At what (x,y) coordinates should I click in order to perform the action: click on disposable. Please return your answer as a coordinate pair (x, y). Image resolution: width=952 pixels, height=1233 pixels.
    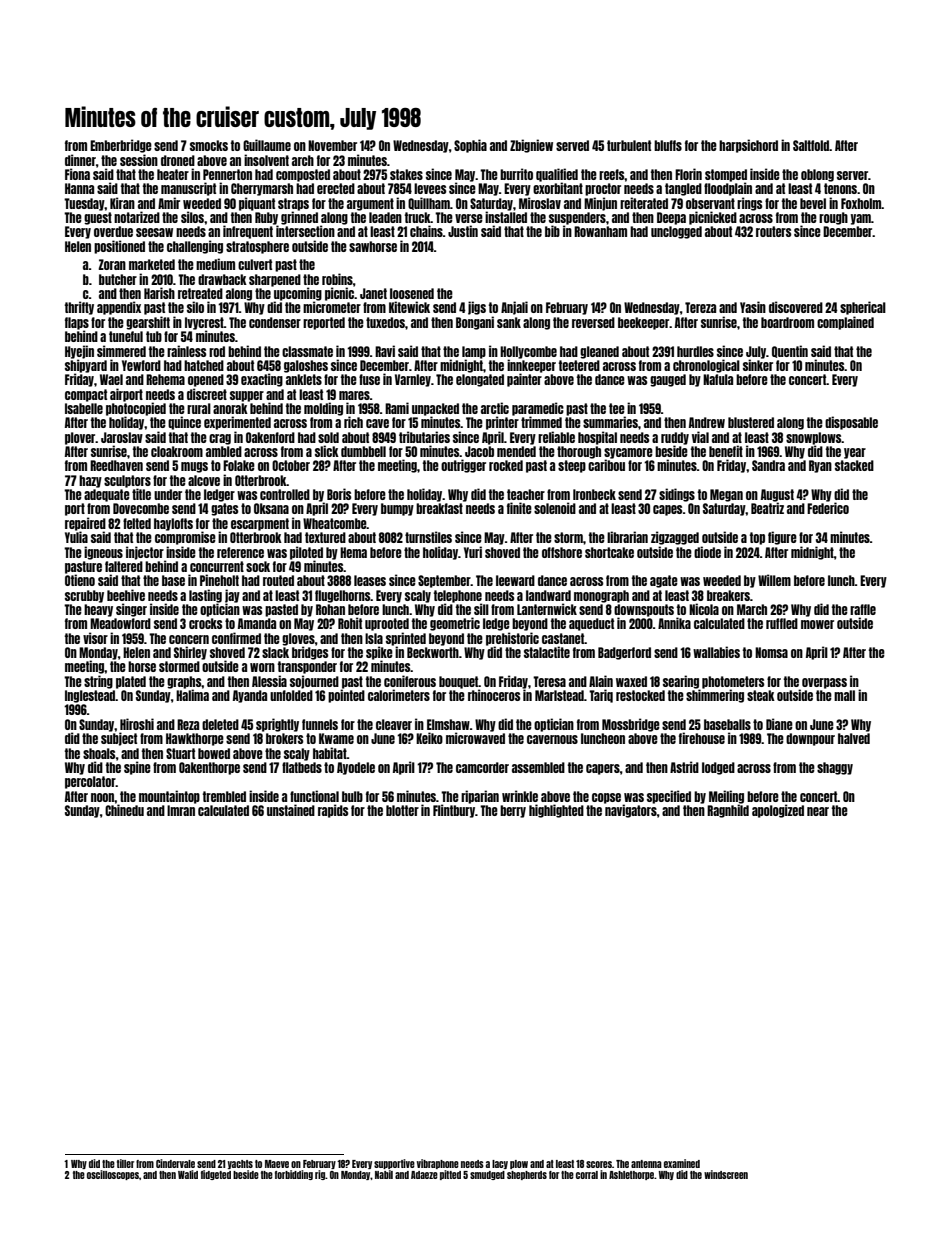
    Looking at the image, I should click on (851, 423).
